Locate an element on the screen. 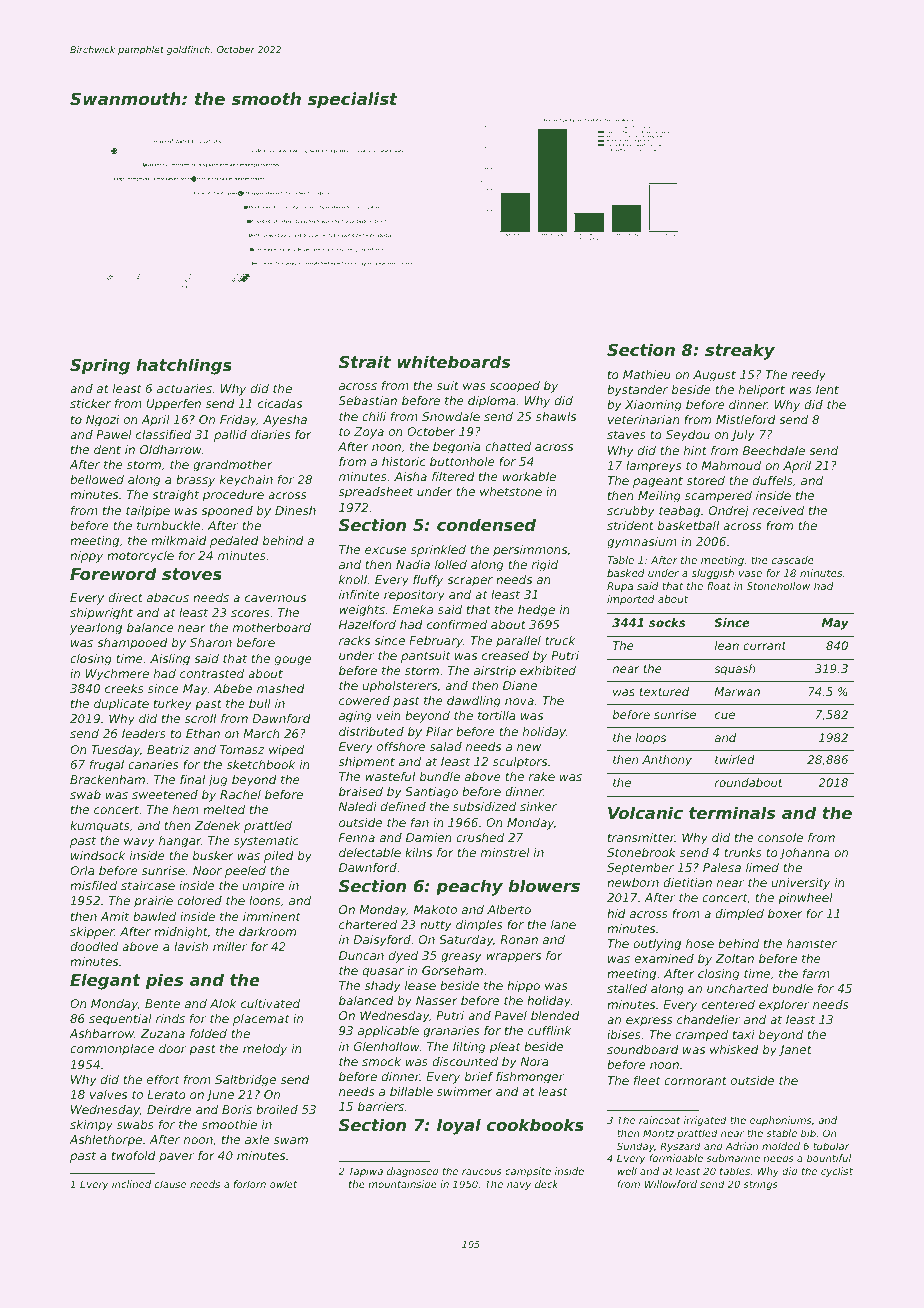 The width and height of the screenshot is (924, 1308). misfiled is located at coordinates (93, 885).
